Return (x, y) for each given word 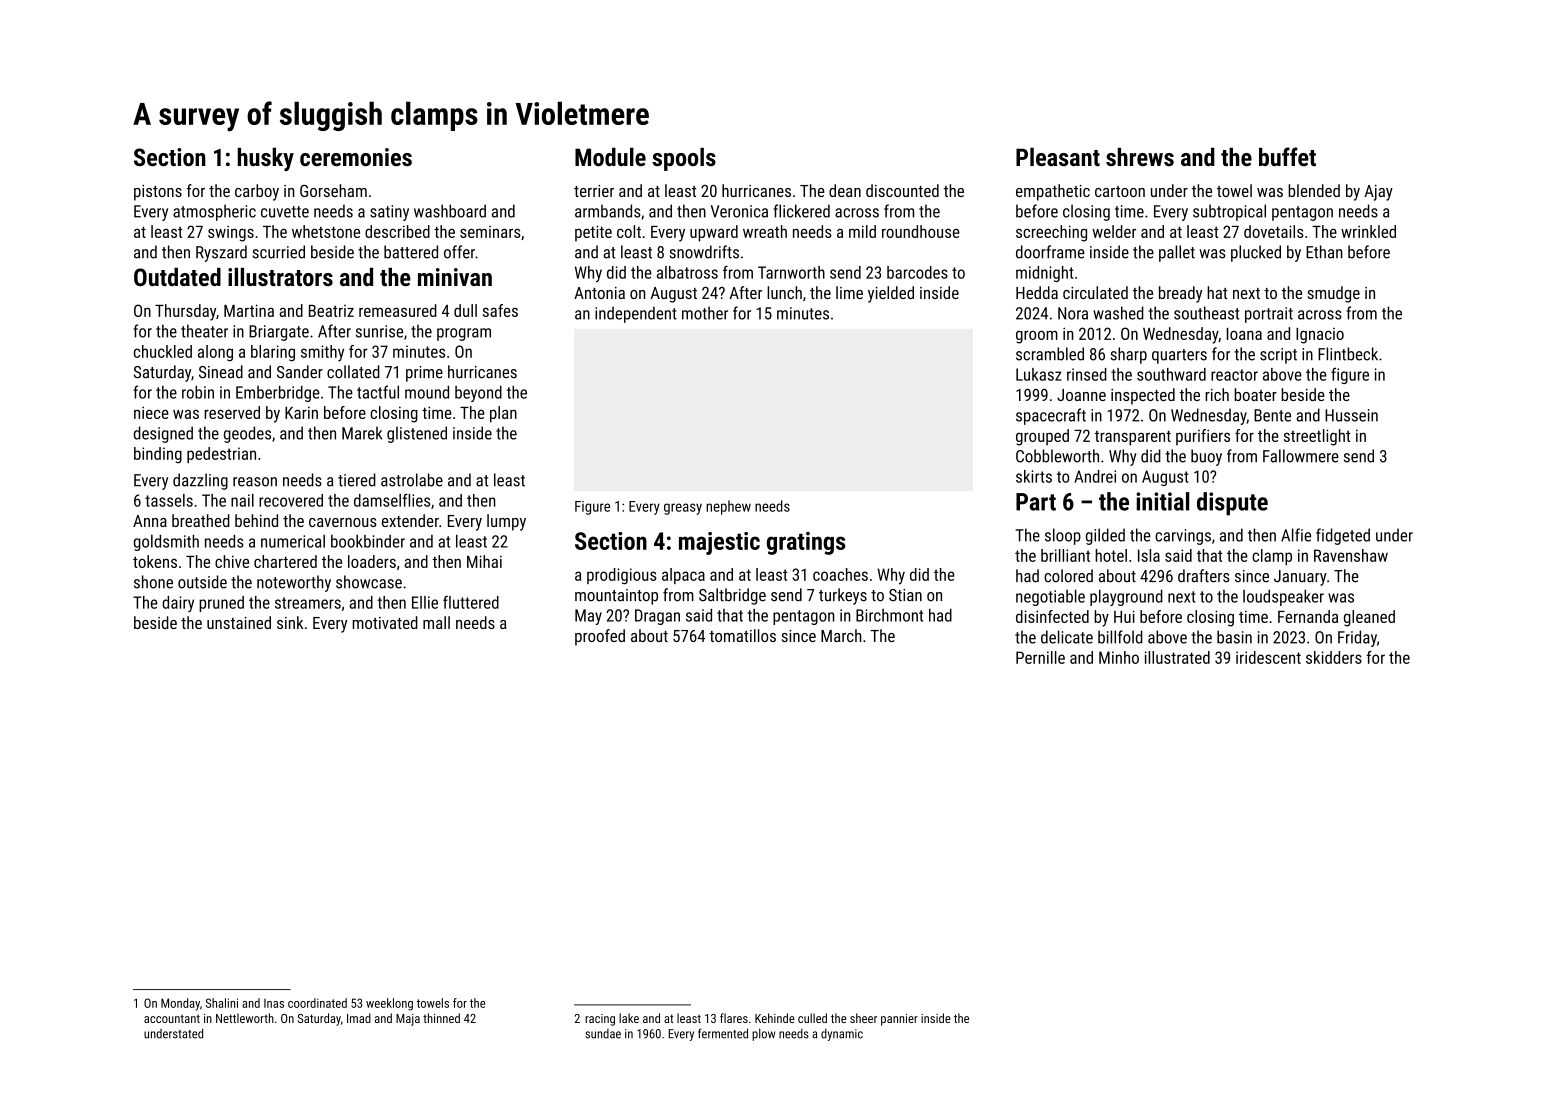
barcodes (917, 272)
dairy (178, 604)
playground (1126, 597)
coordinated (317, 1003)
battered (411, 252)
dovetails (1274, 231)
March (841, 635)
